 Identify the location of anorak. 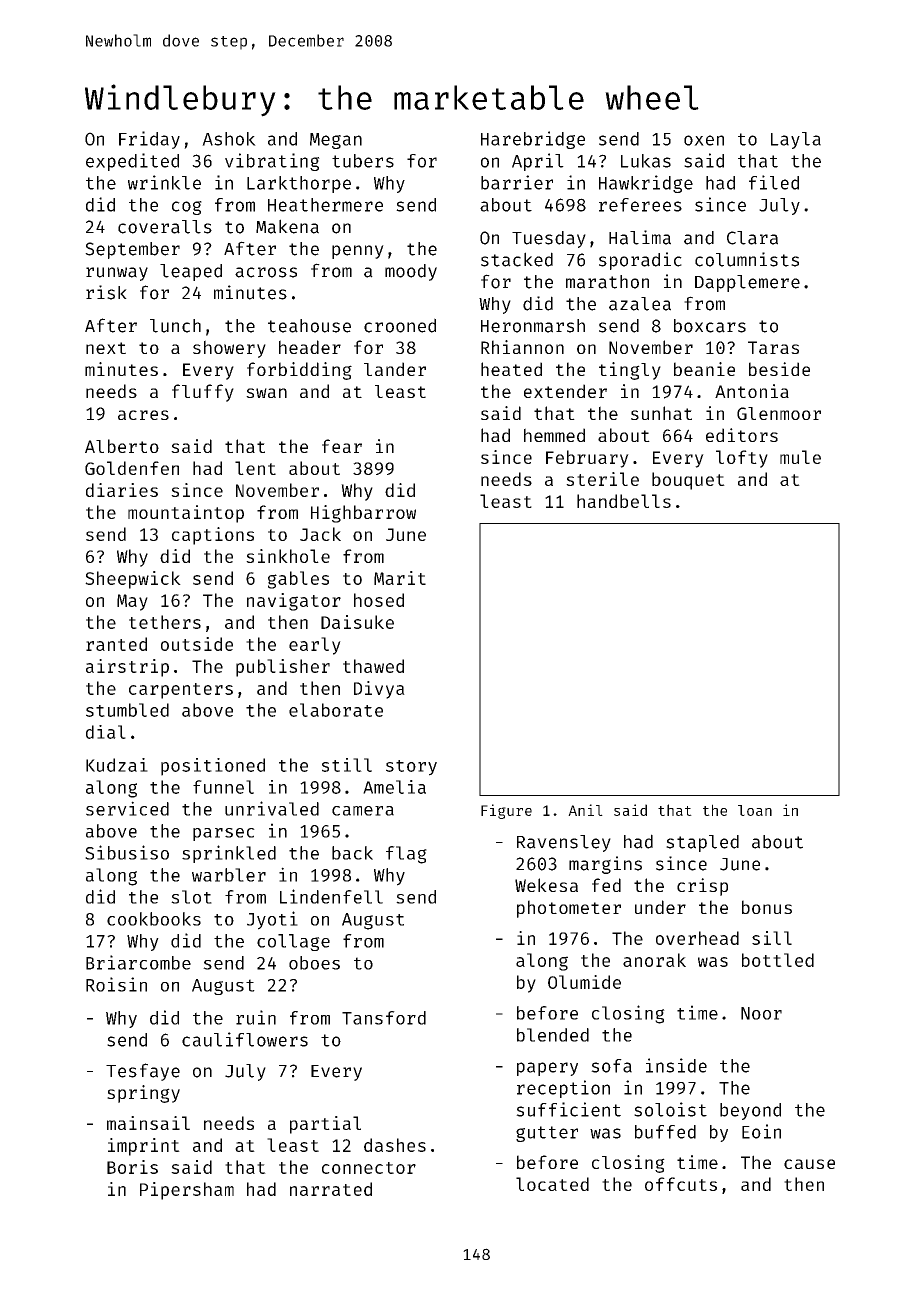
(654, 960).
